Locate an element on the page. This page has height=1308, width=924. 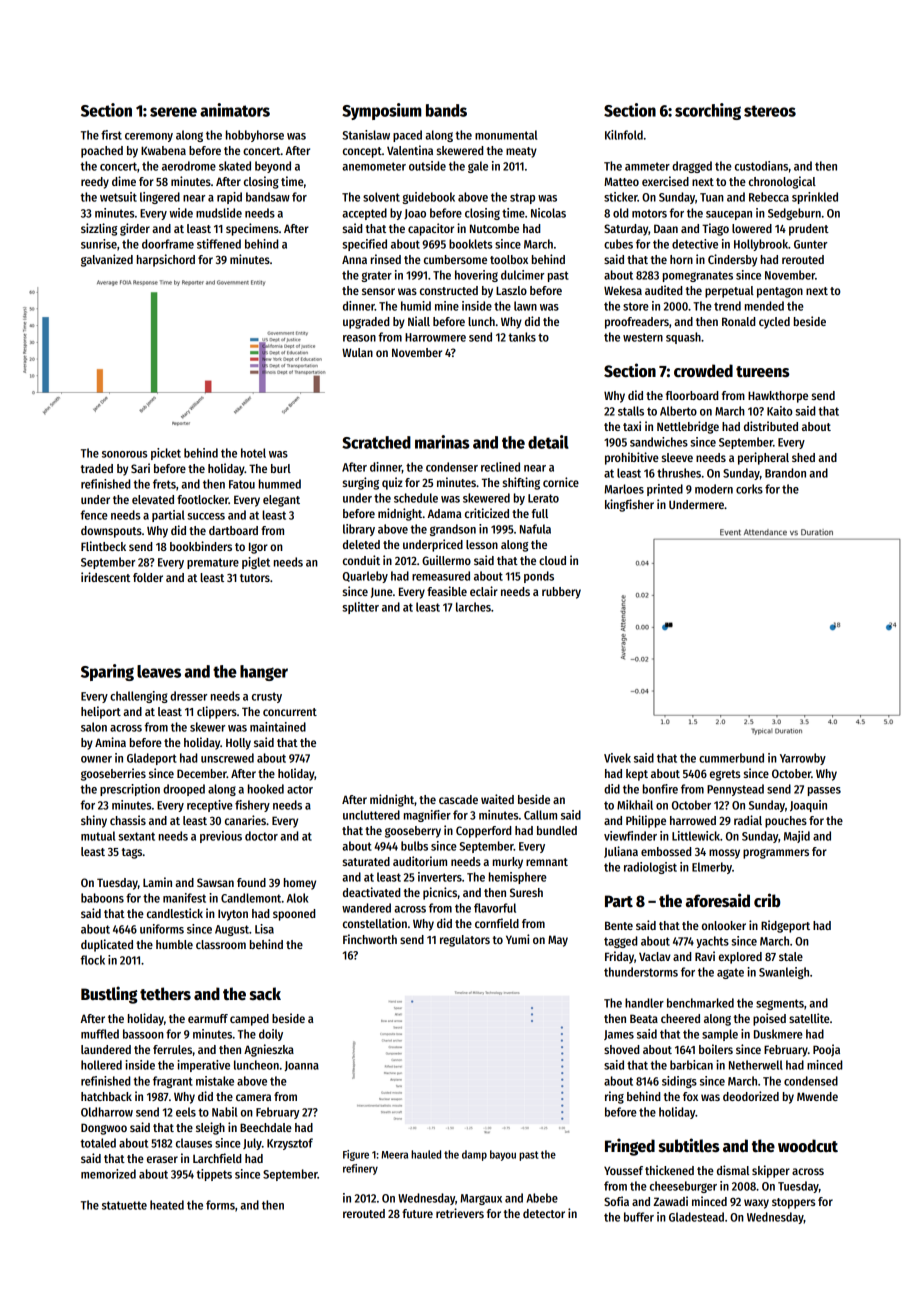
larches is located at coordinates (473, 607).
